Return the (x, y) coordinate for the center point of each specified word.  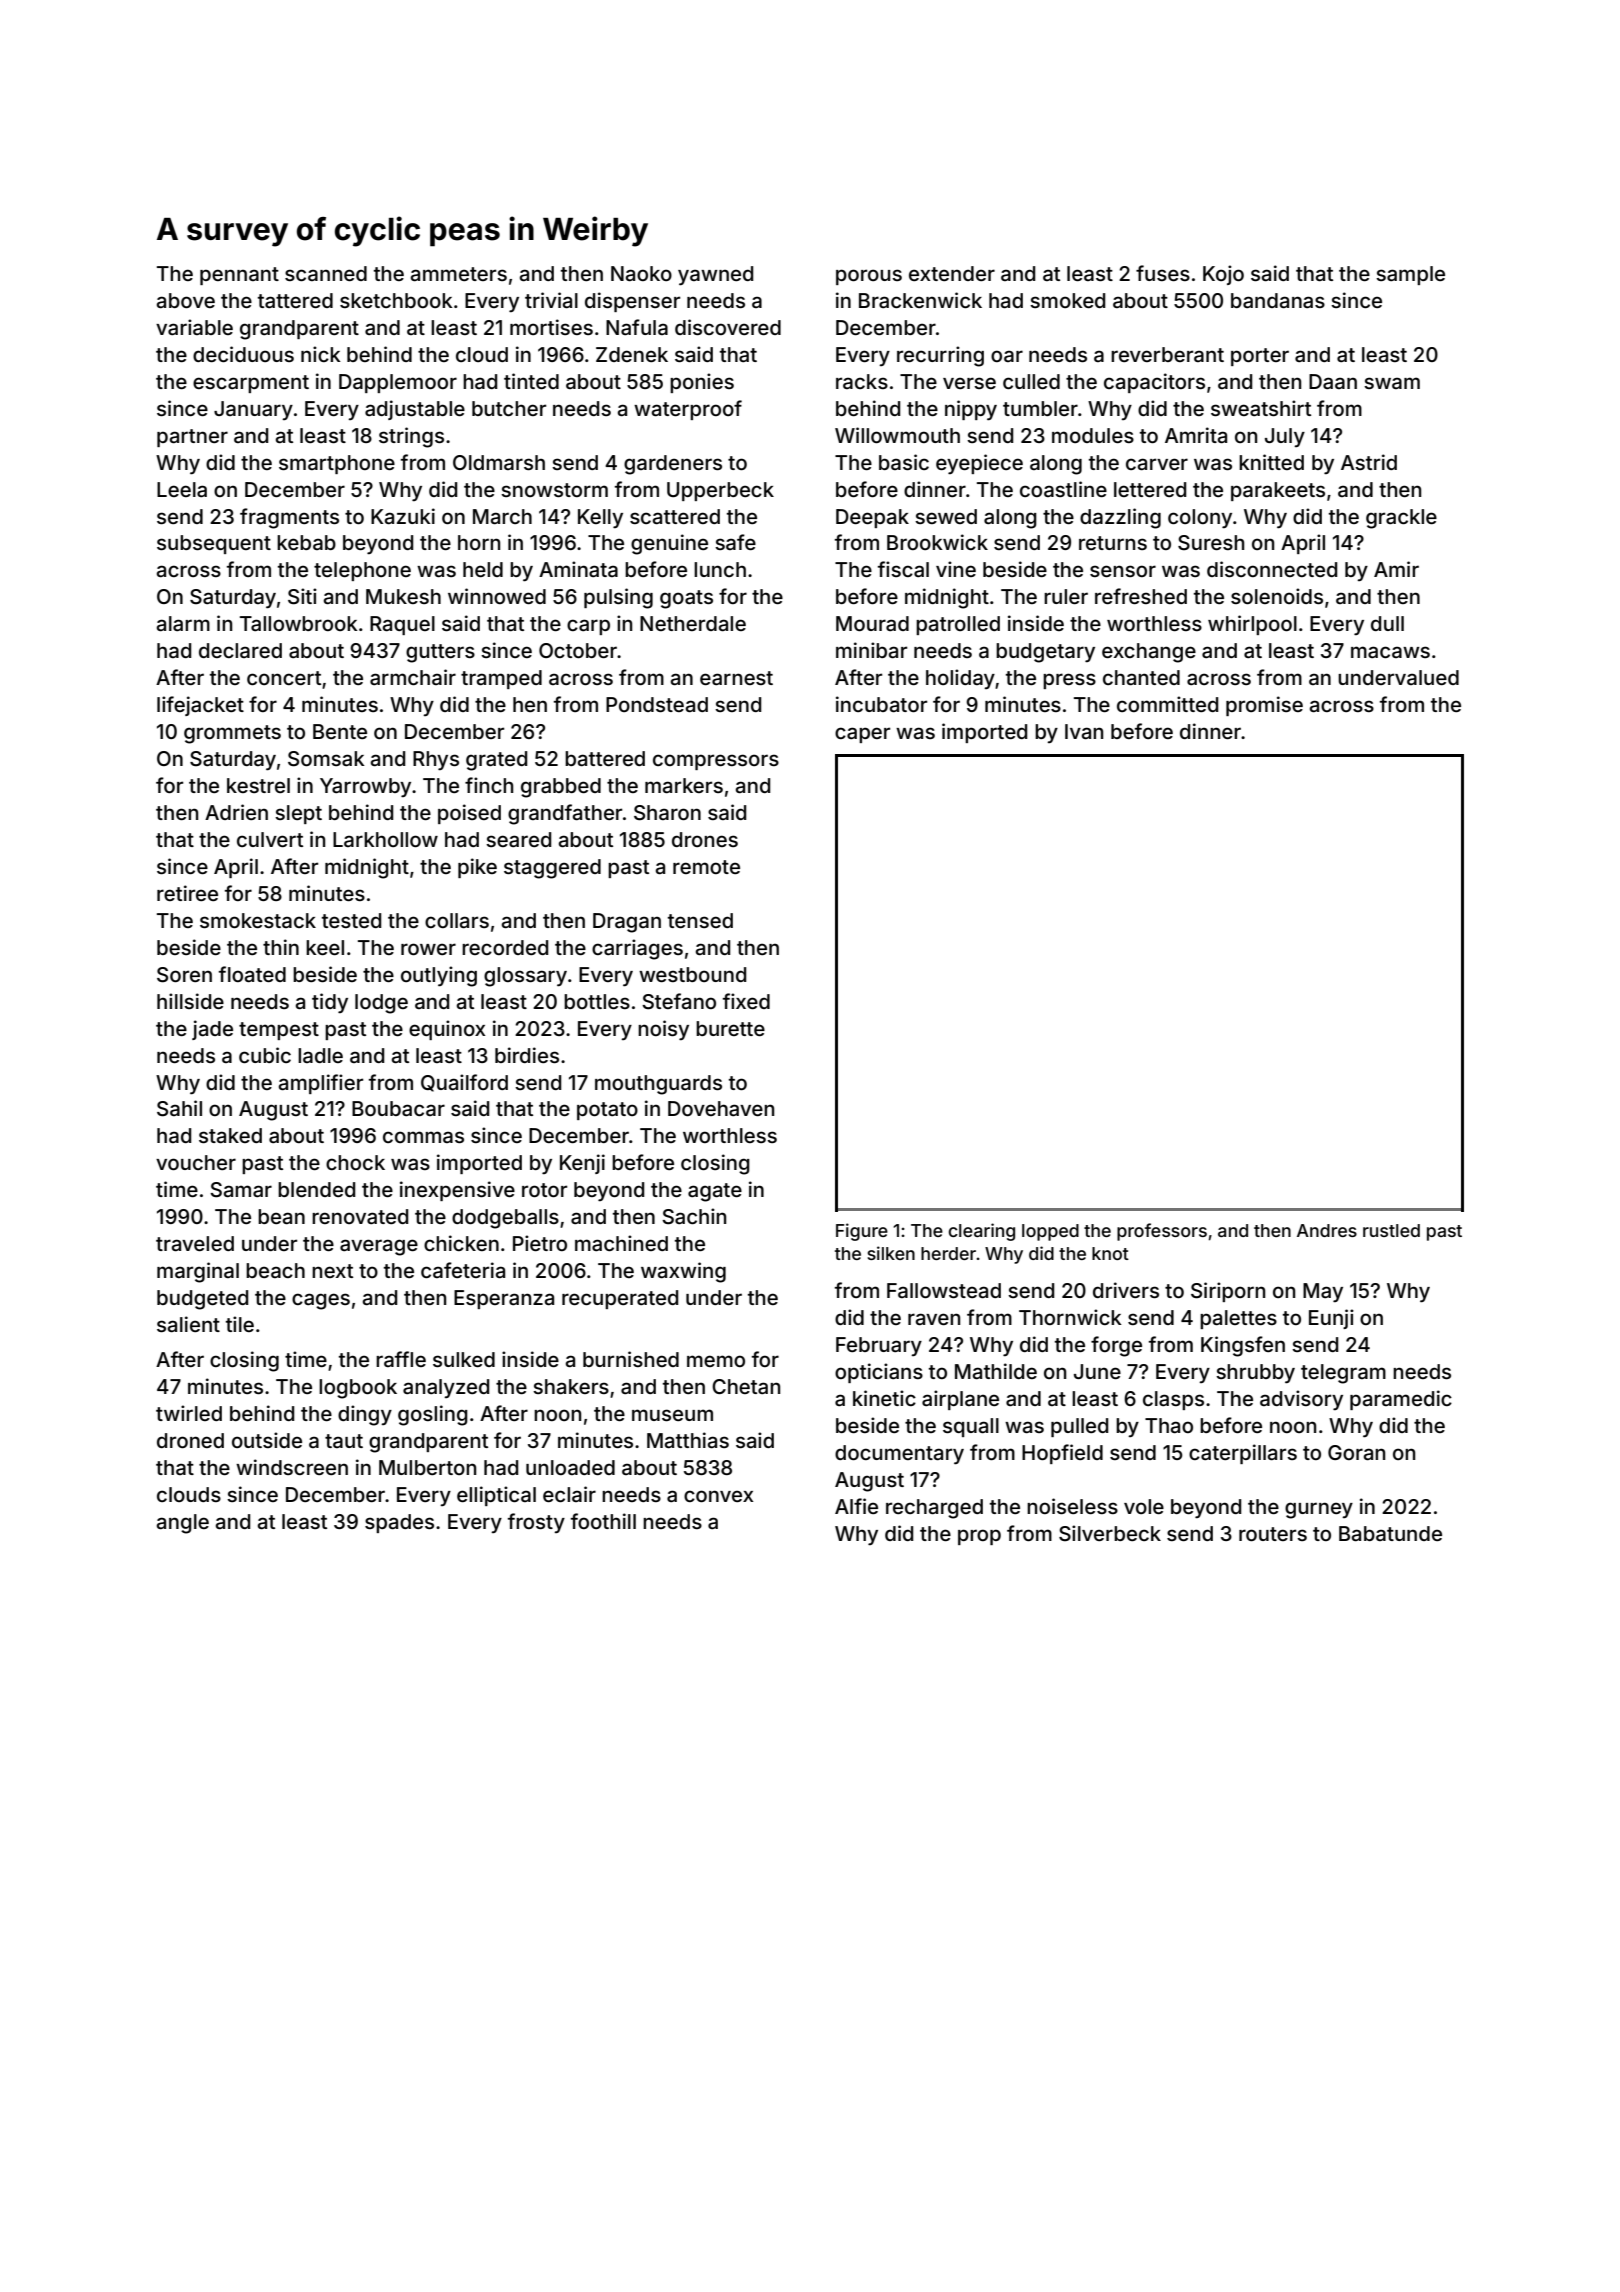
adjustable (415, 410)
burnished (631, 1359)
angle (183, 1524)
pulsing (618, 598)
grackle (1401, 519)
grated (496, 761)
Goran (1356, 1452)
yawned (715, 276)
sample (1410, 275)
